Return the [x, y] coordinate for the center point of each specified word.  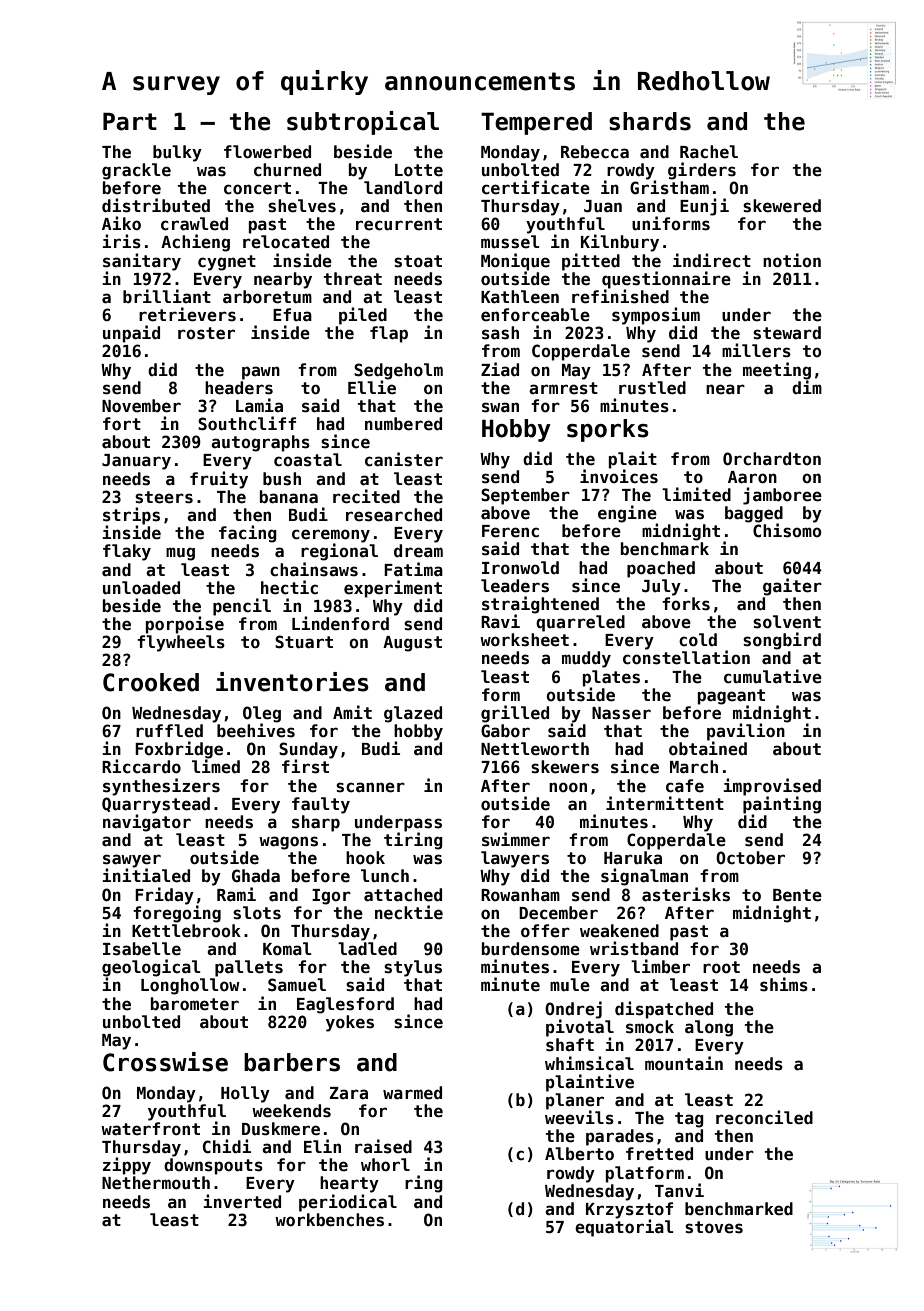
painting [782, 805]
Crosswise [165, 1062]
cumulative [773, 676]
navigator [147, 823]
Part [130, 121]
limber [660, 966]
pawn [261, 373]
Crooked [151, 682]
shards [650, 121]
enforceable [535, 315]
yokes [350, 1023]
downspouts [213, 1166]
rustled [652, 388]
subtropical [363, 123]
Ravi [500, 621]
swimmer [516, 839]
